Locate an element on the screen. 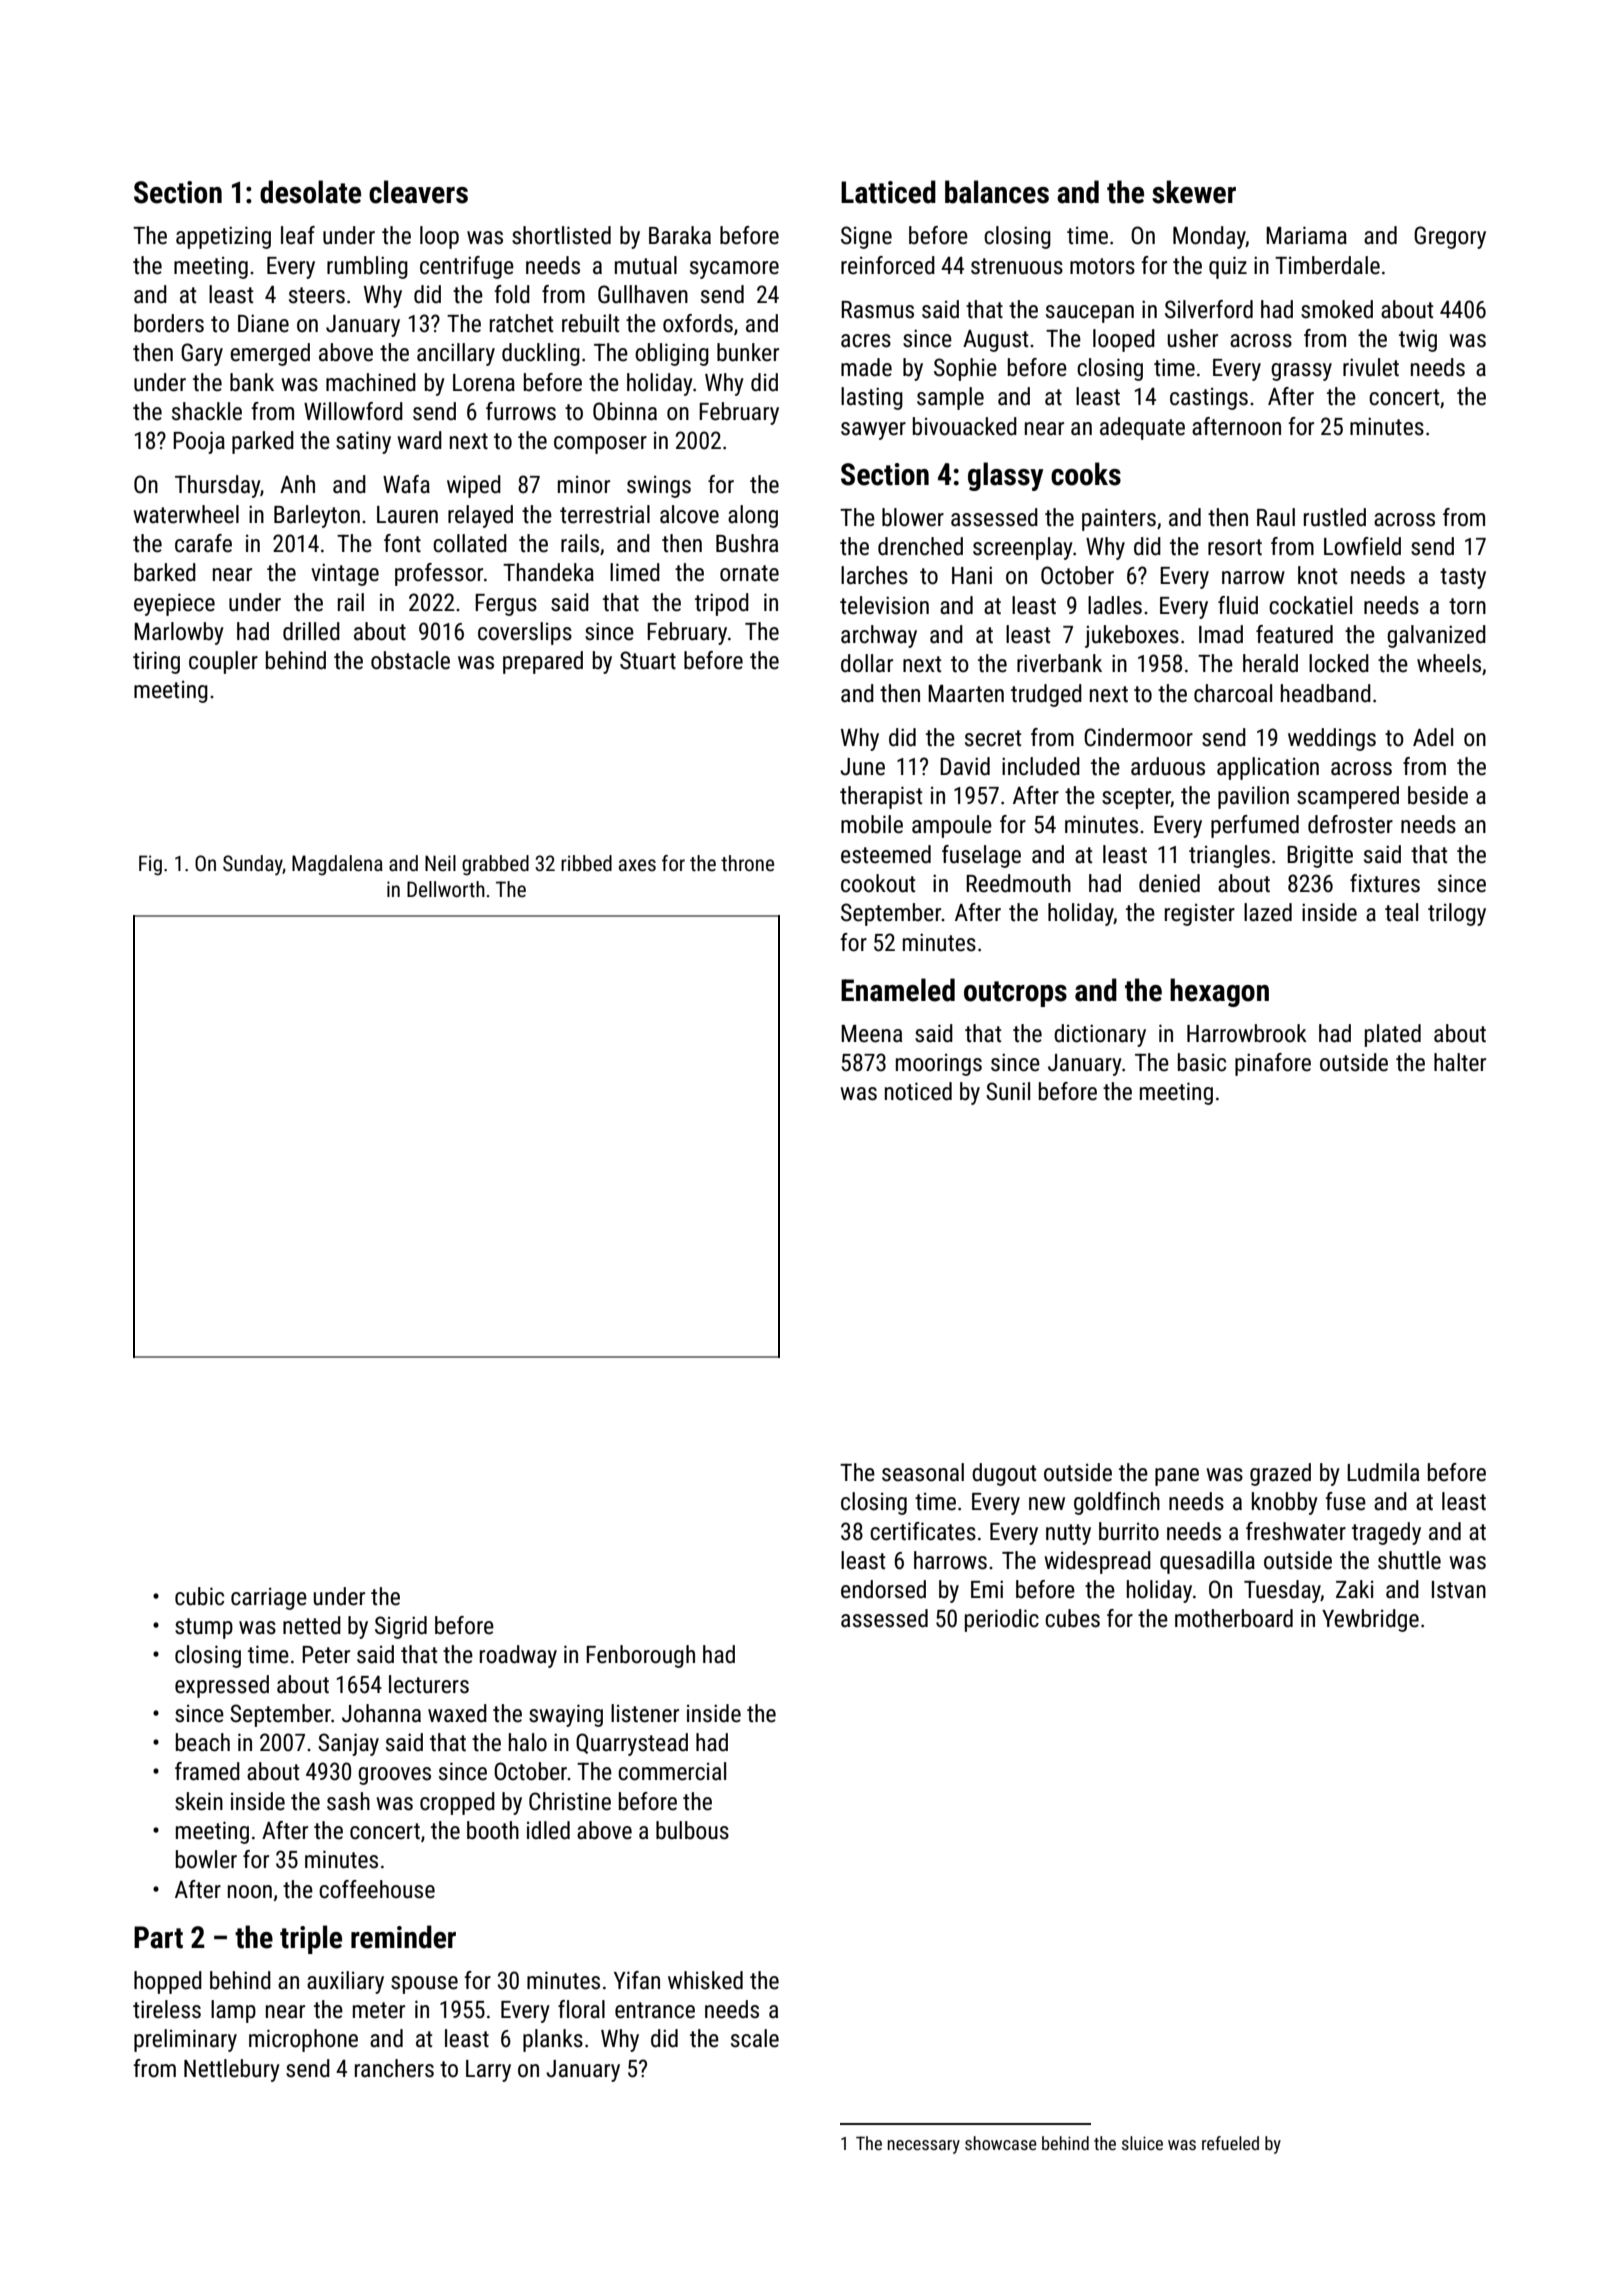  skewer is located at coordinates (1194, 192).
